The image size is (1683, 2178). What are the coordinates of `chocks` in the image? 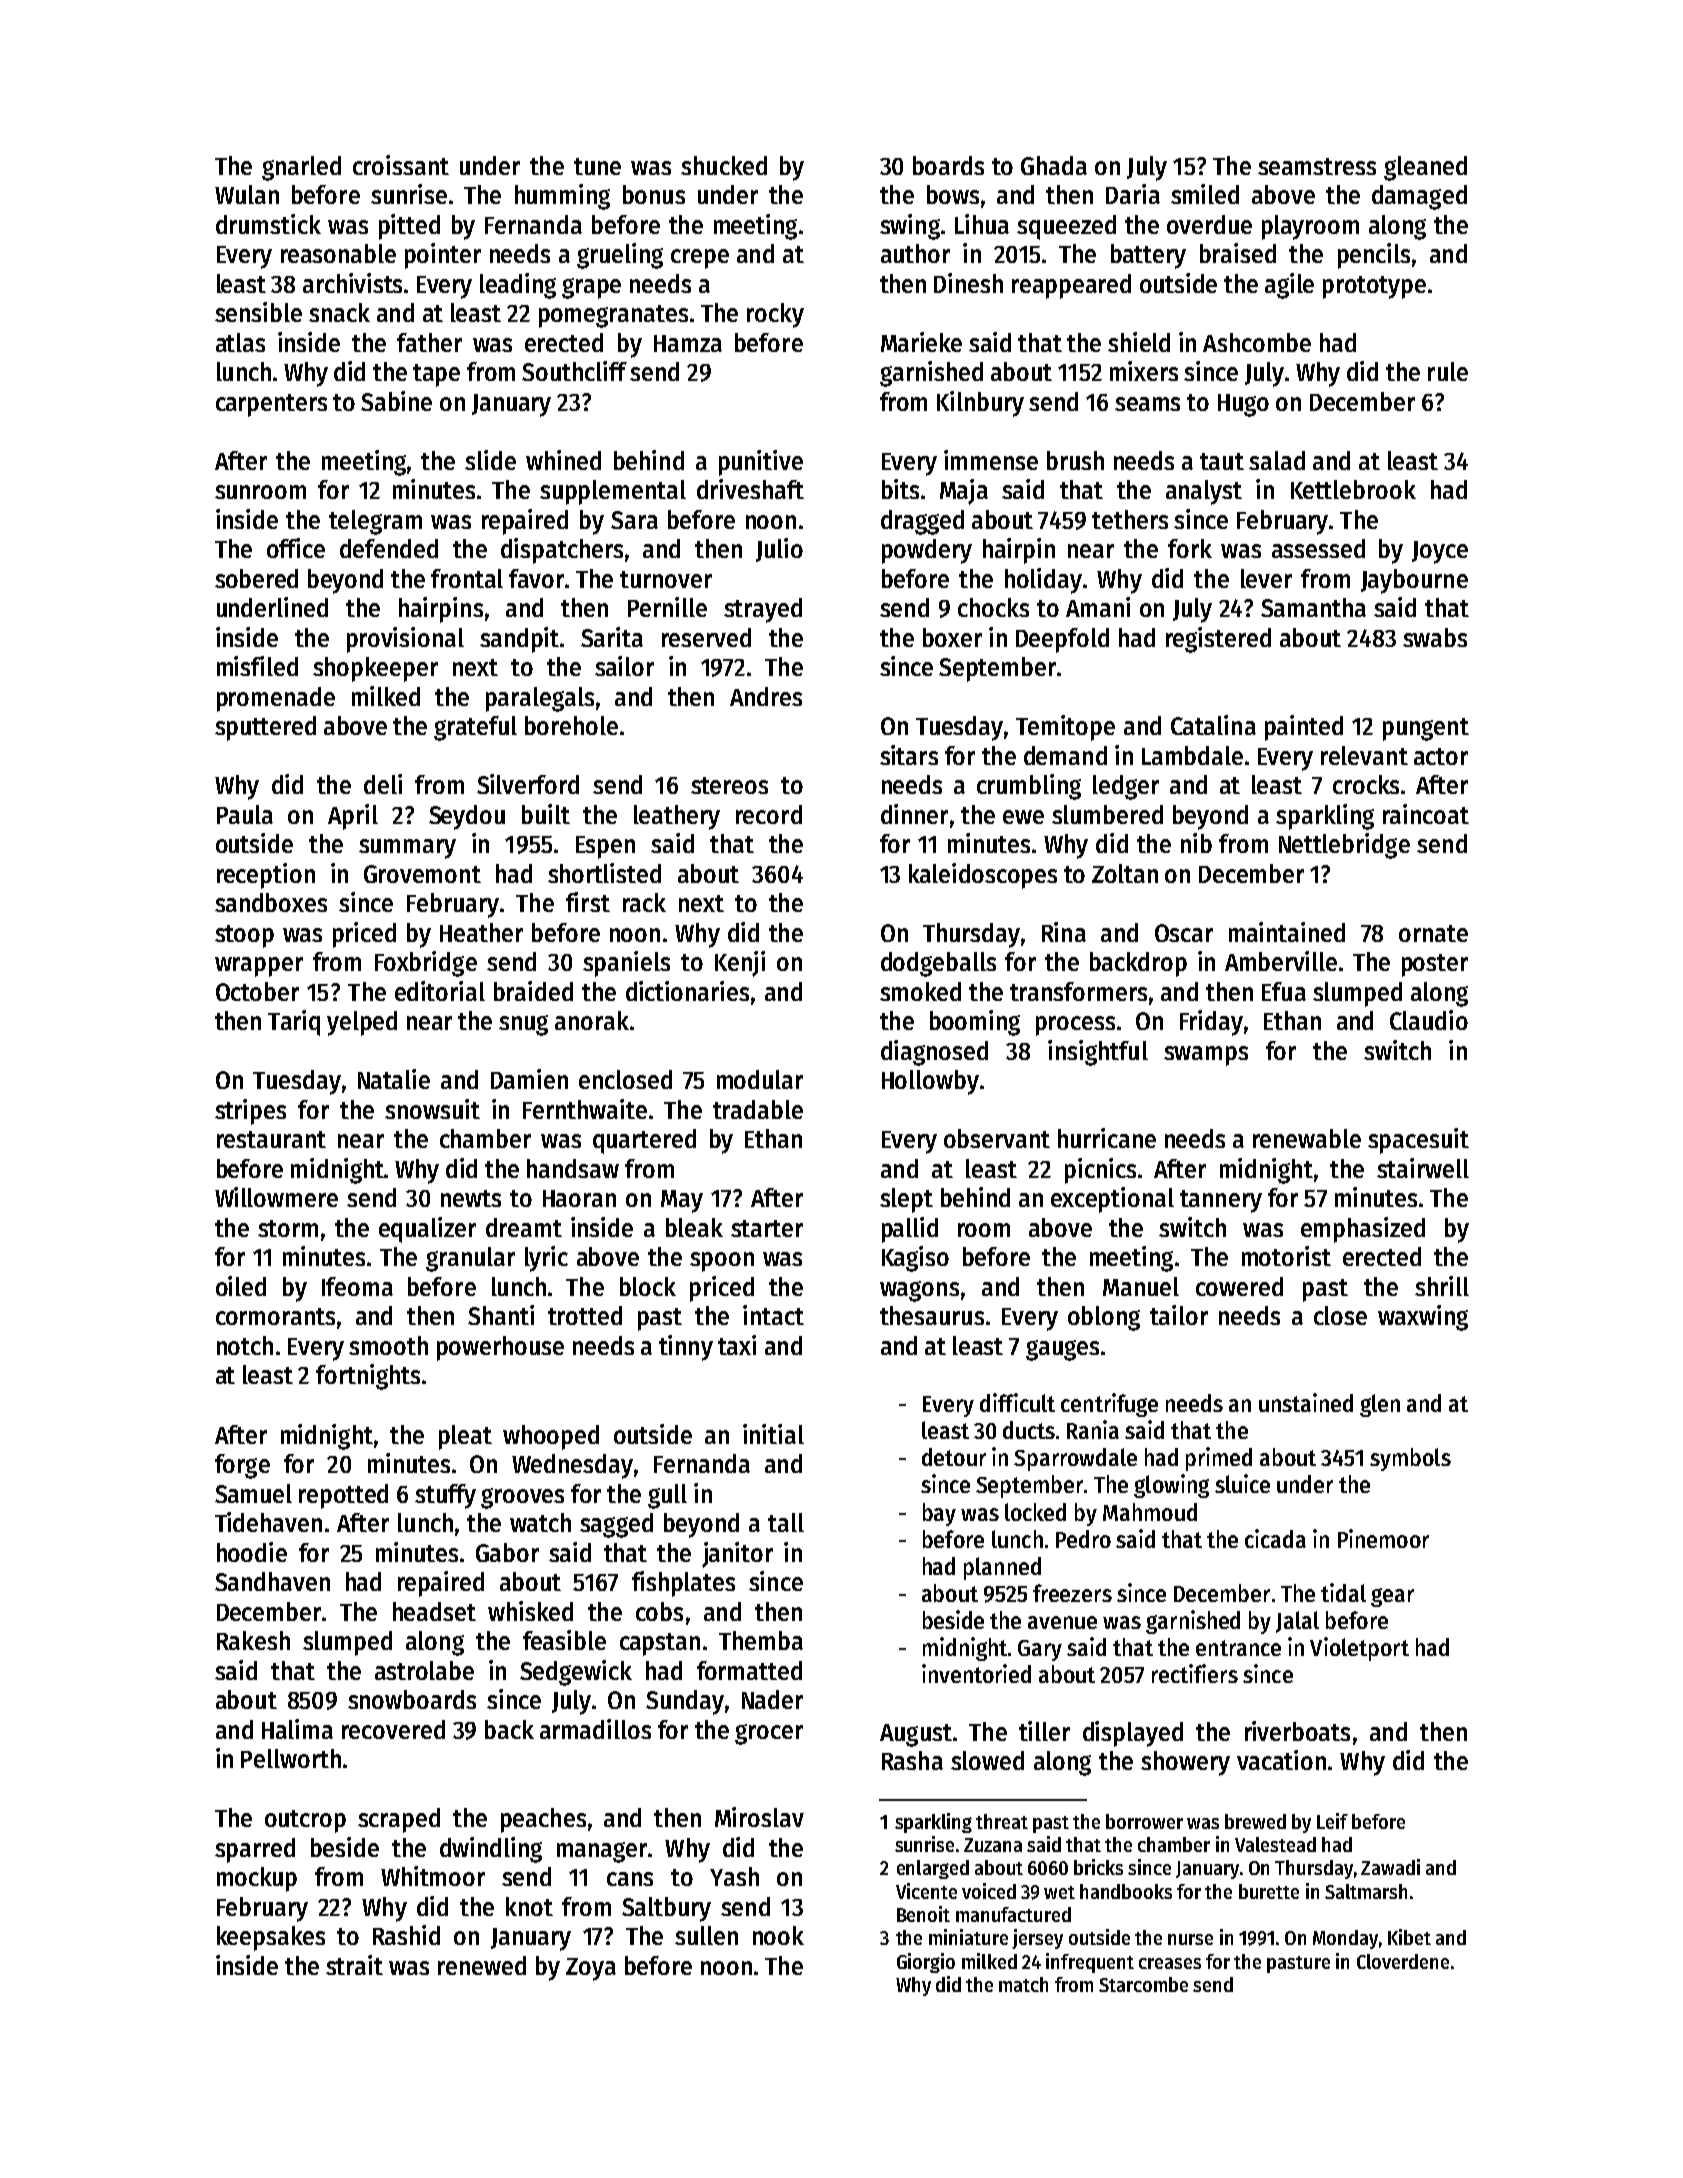 It's located at (993, 607).
